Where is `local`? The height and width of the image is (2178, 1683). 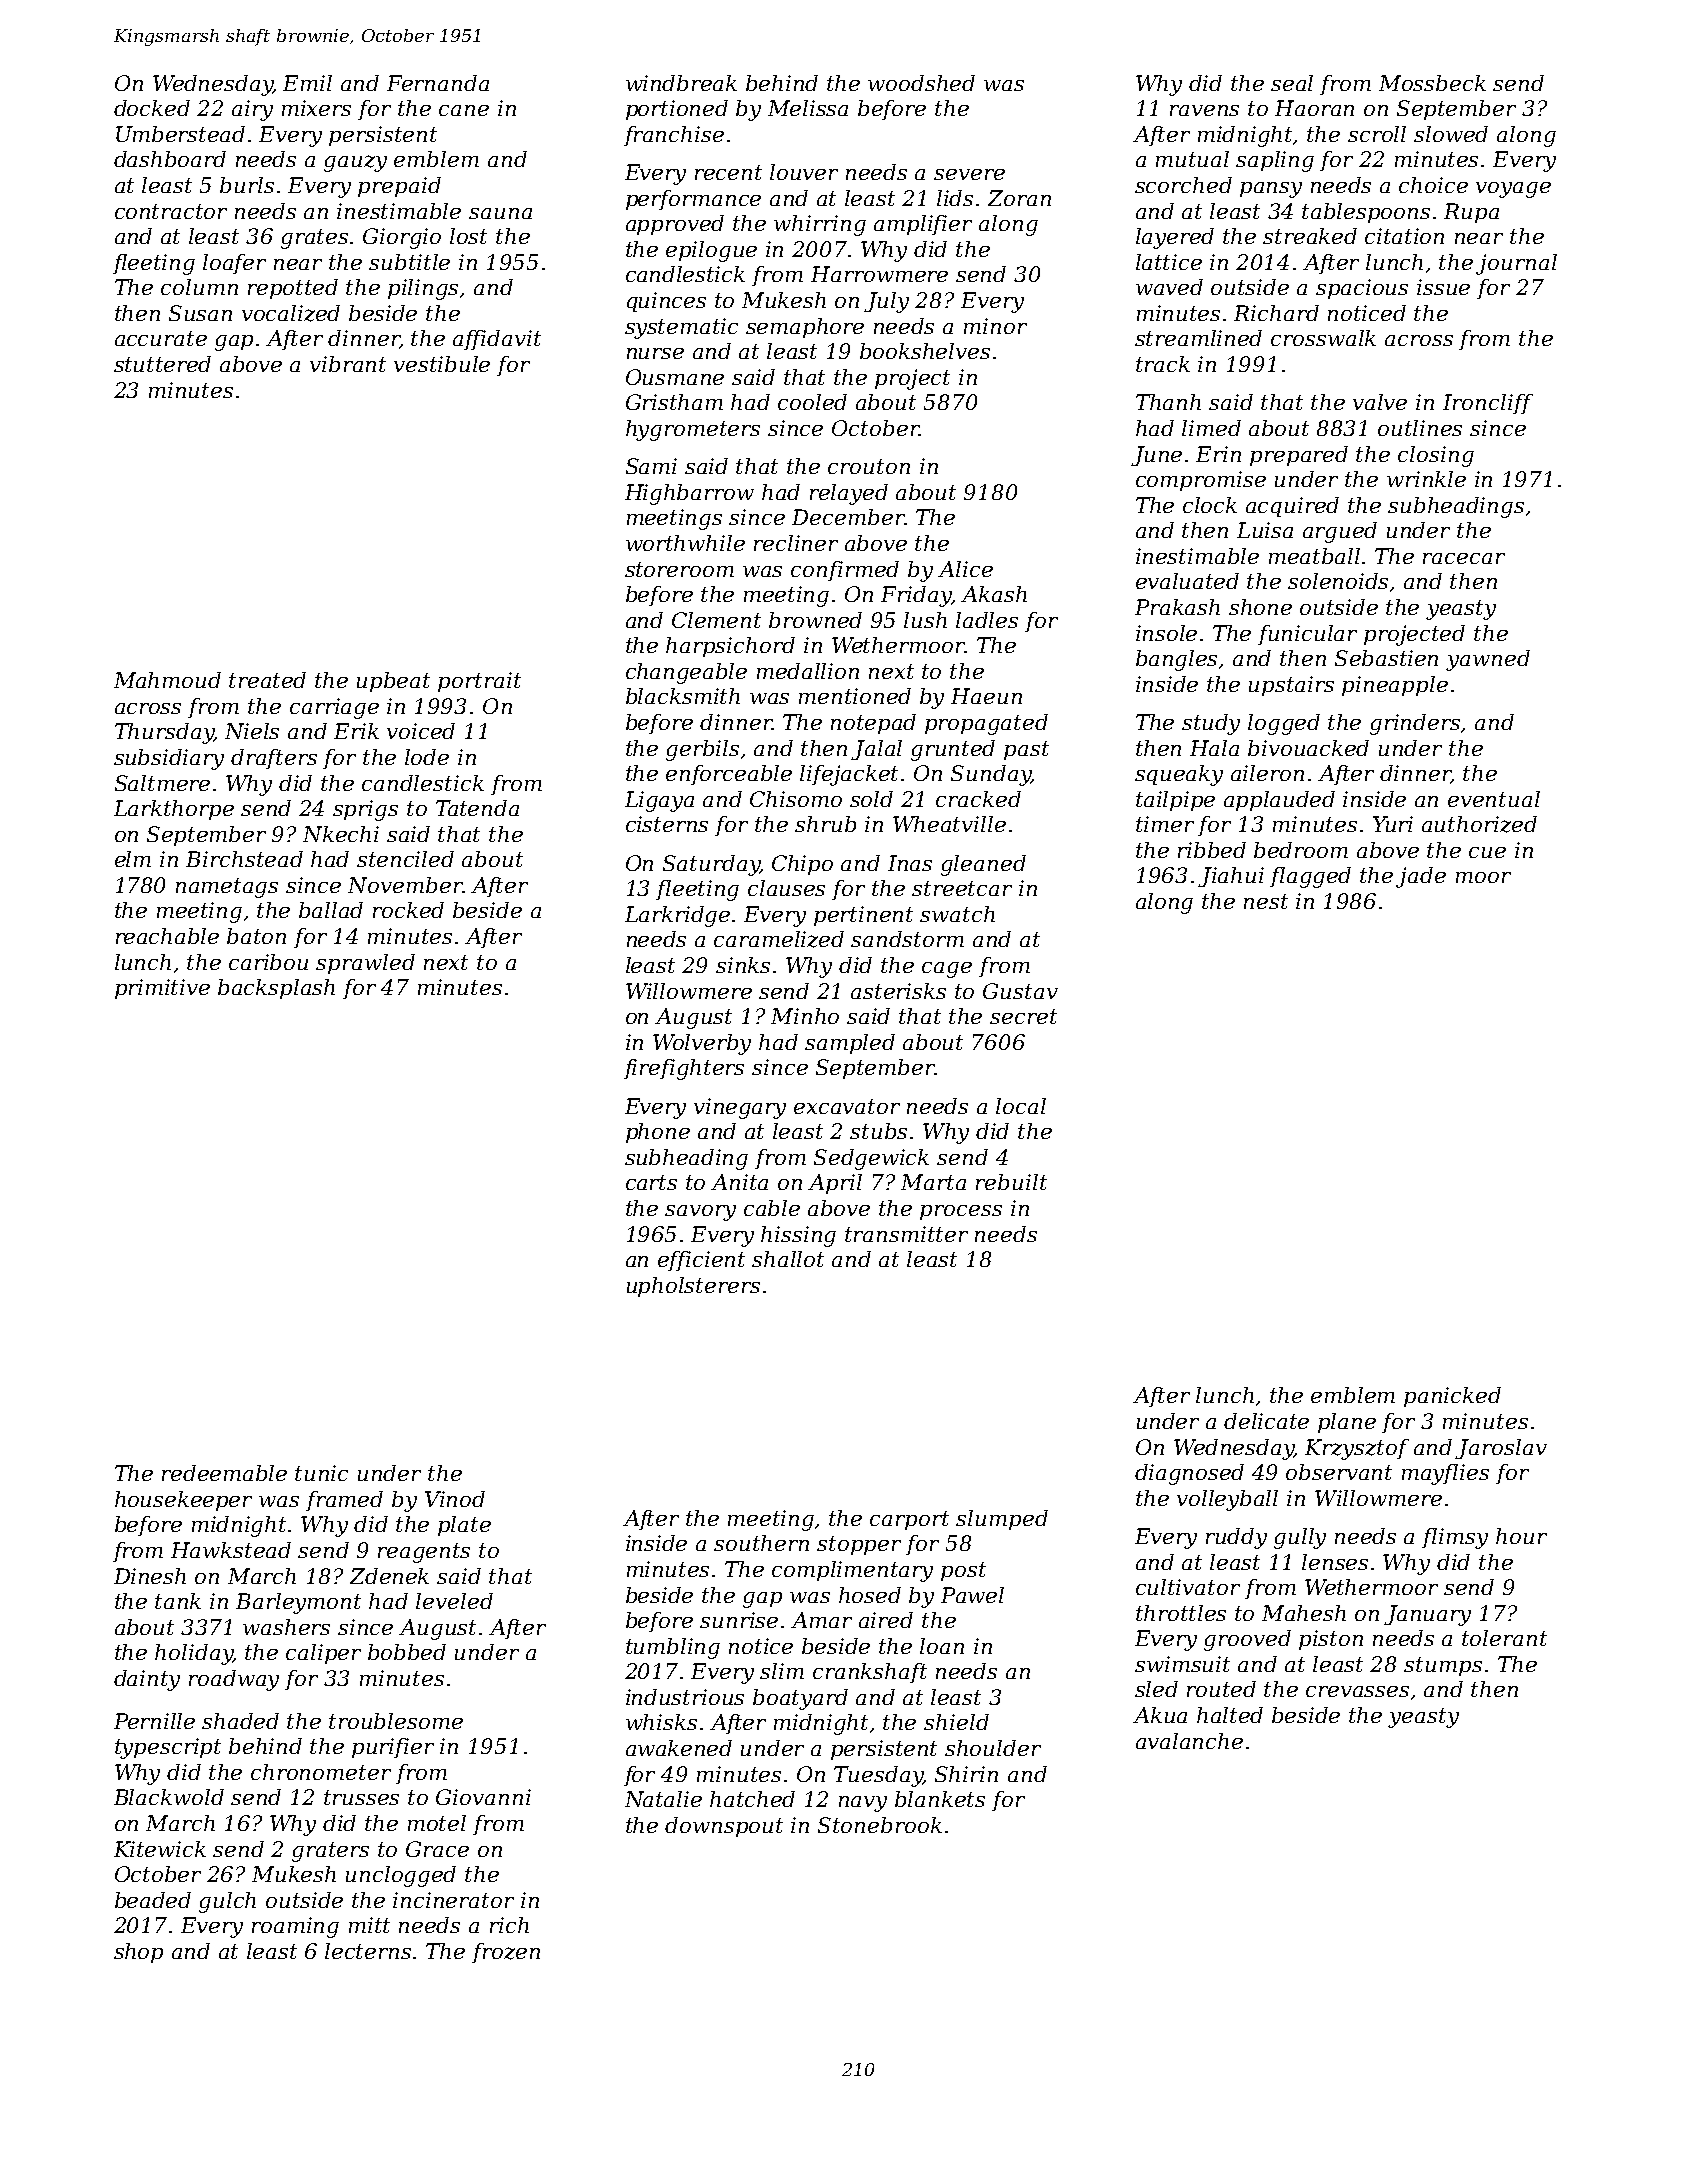 local is located at coordinates (1021, 1106).
